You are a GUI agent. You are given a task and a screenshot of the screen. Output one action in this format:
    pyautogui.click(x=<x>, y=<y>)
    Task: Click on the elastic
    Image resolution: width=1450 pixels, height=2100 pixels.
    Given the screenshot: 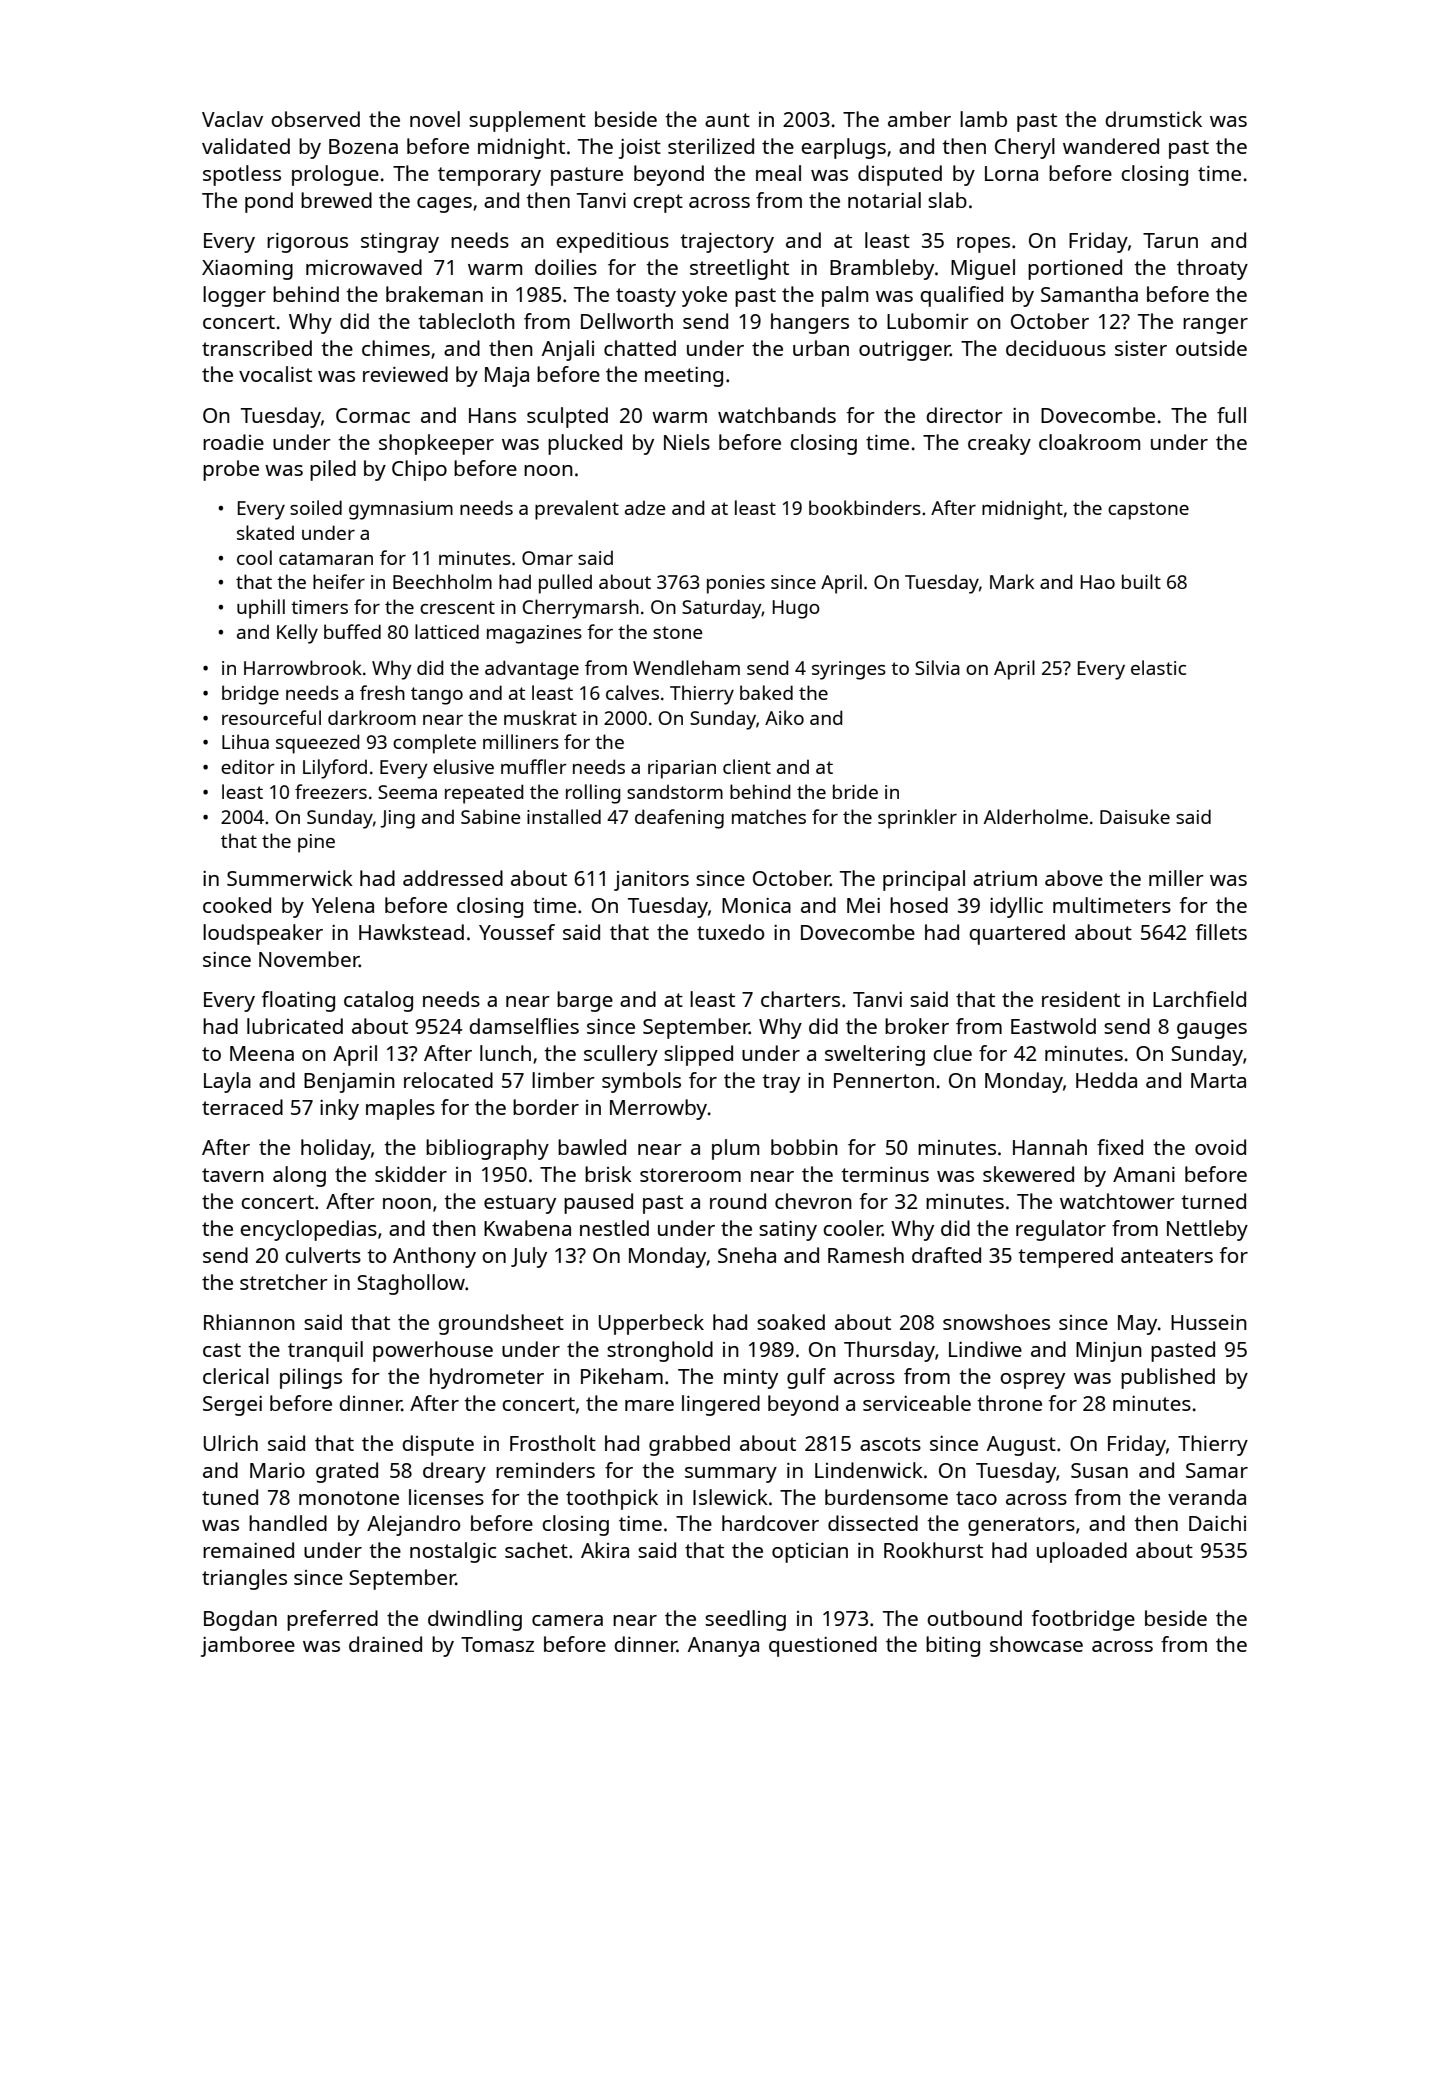 What is the action you would take?
    pyautogui.click(x=1158, y=667)
